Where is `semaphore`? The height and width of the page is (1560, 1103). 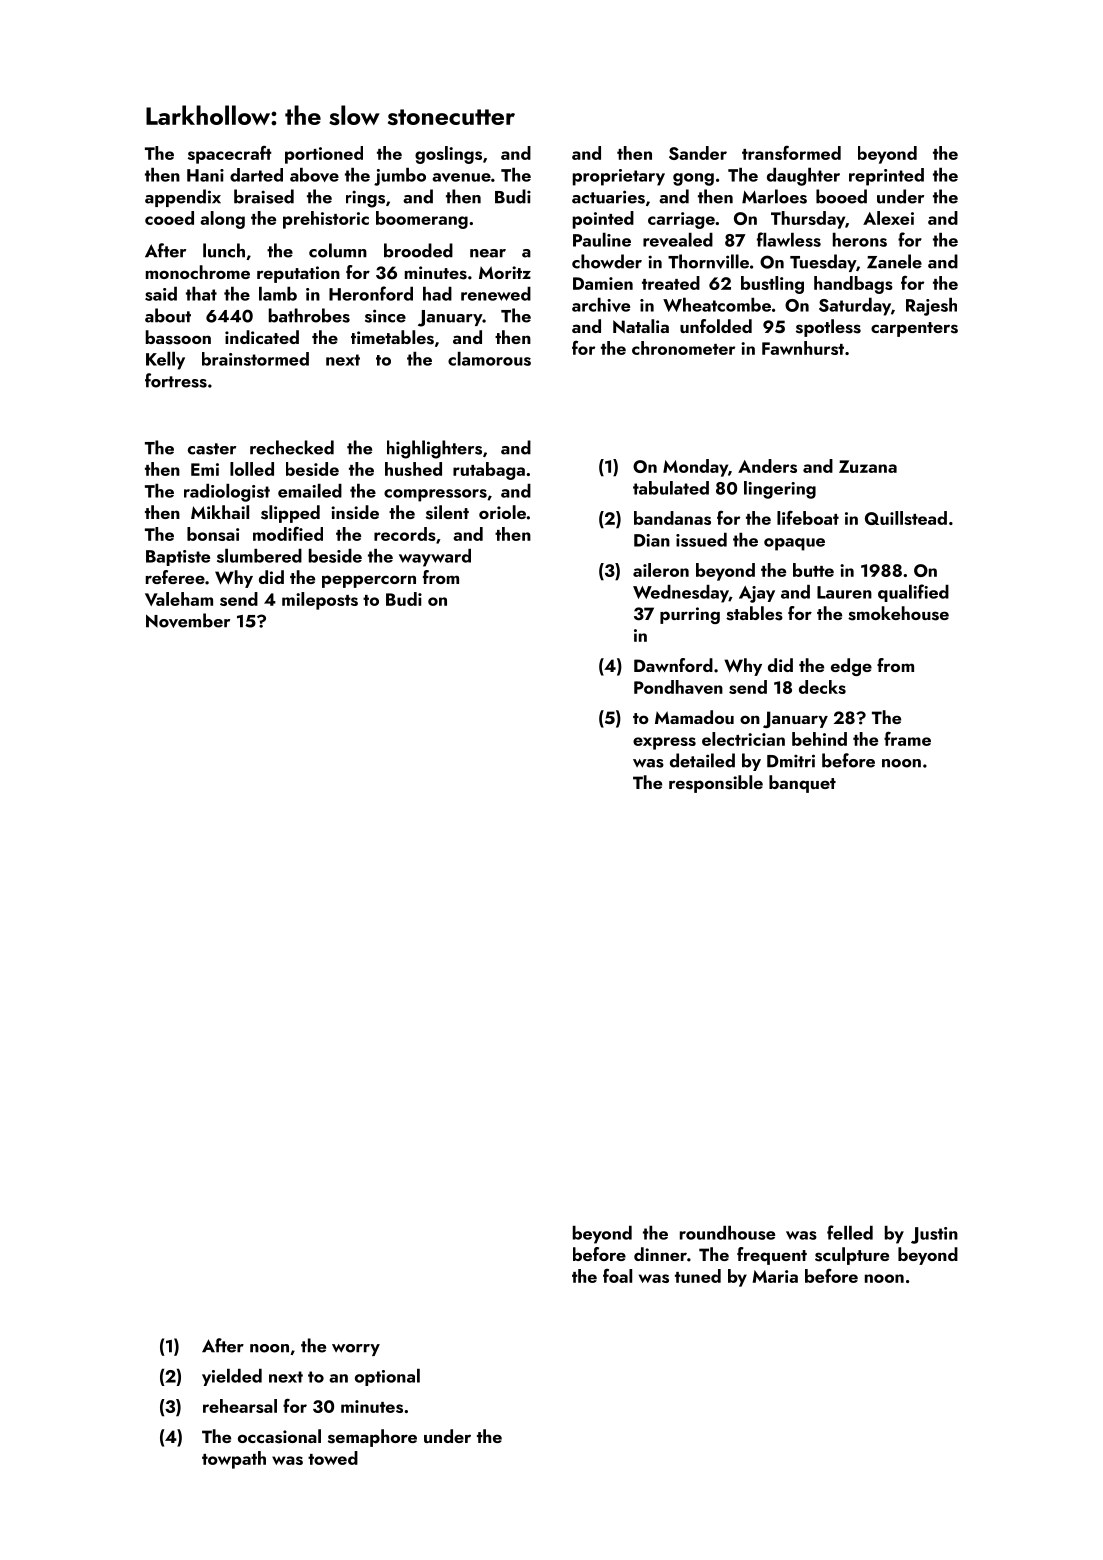
semaphore is located at coordinates (372, 1438).
